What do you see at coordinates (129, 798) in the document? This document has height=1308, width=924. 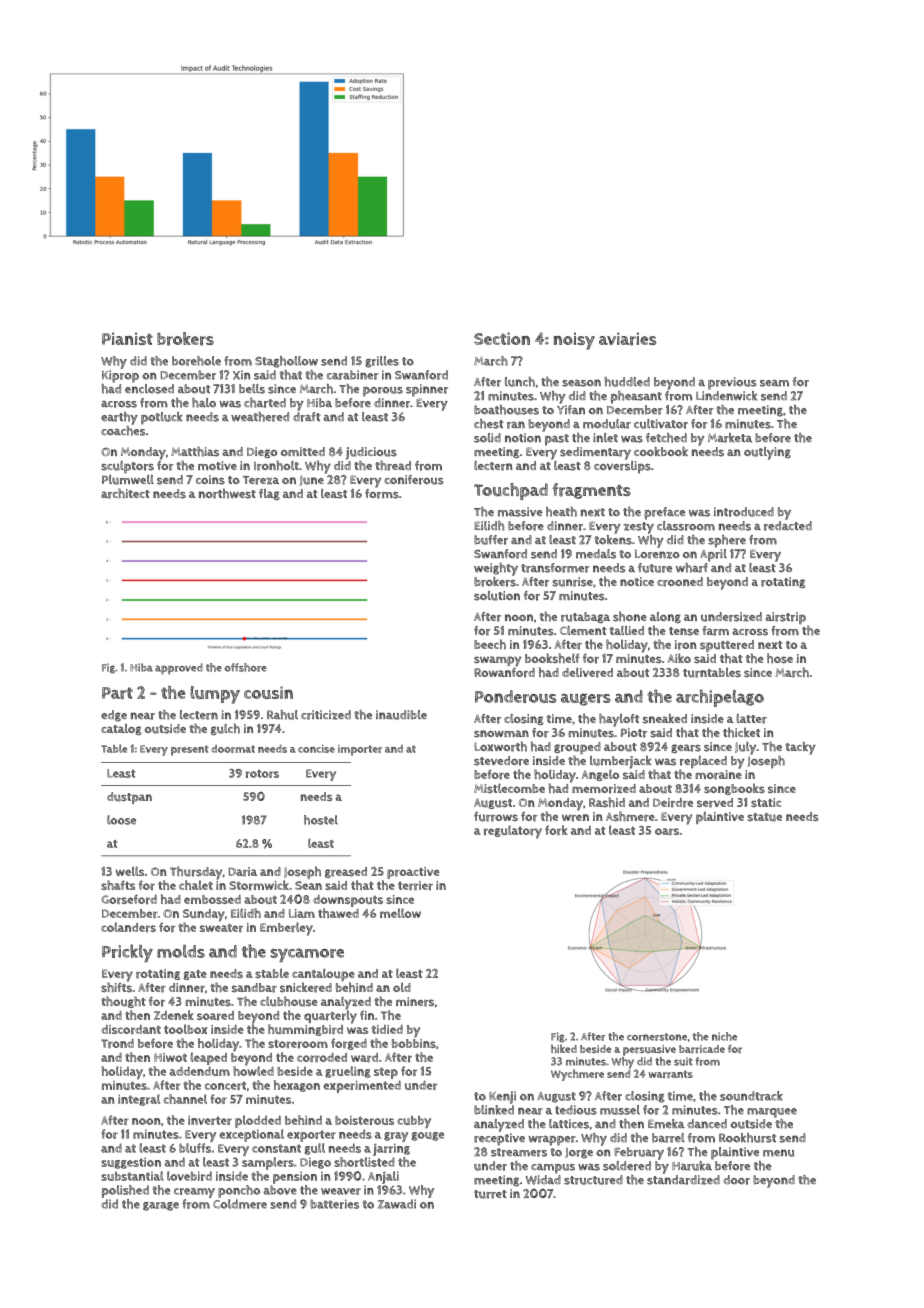 I see `dustpan` at bounding box center [129, 798].
